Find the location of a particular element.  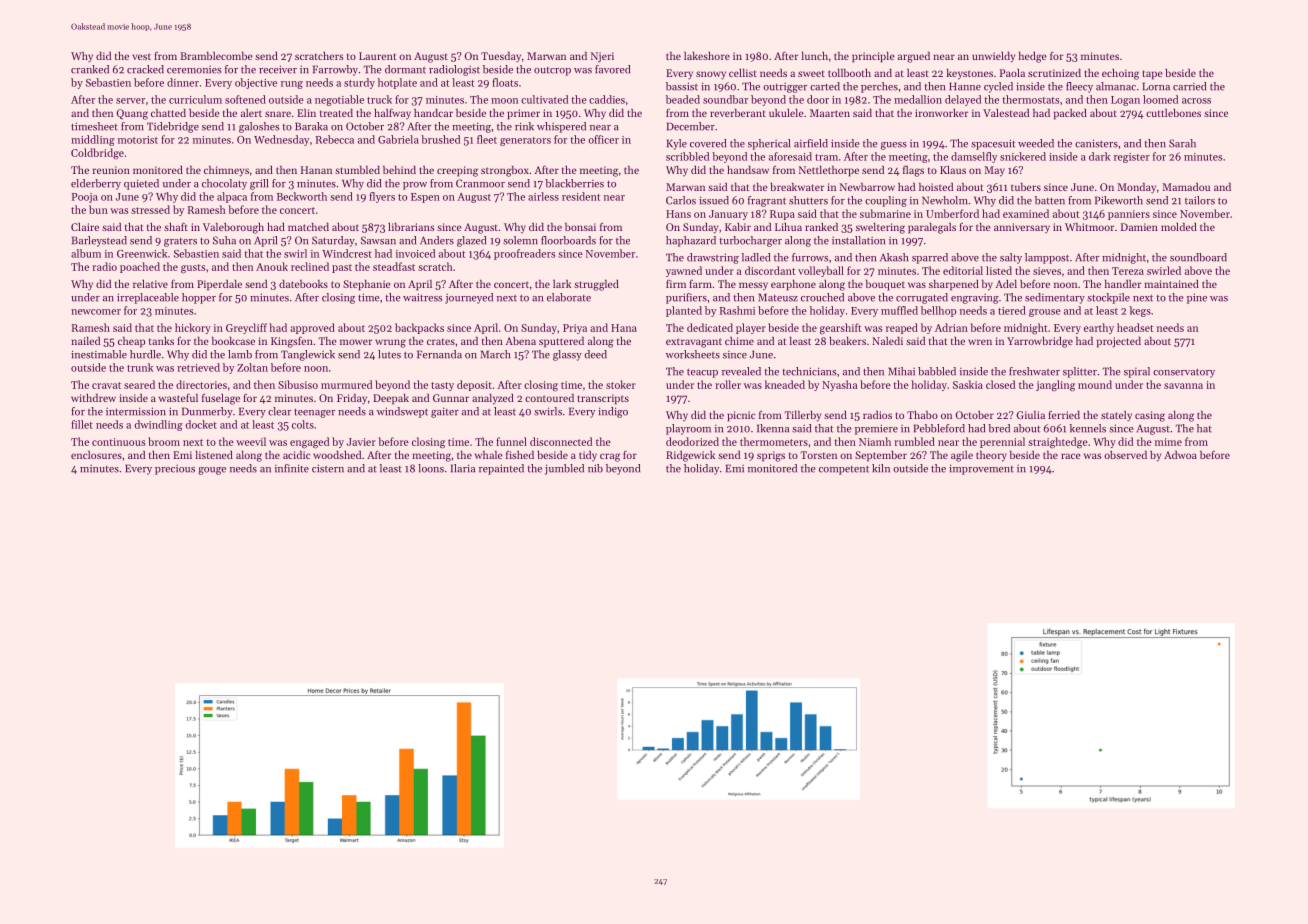

infinite is located at coordinates (292, 468).
